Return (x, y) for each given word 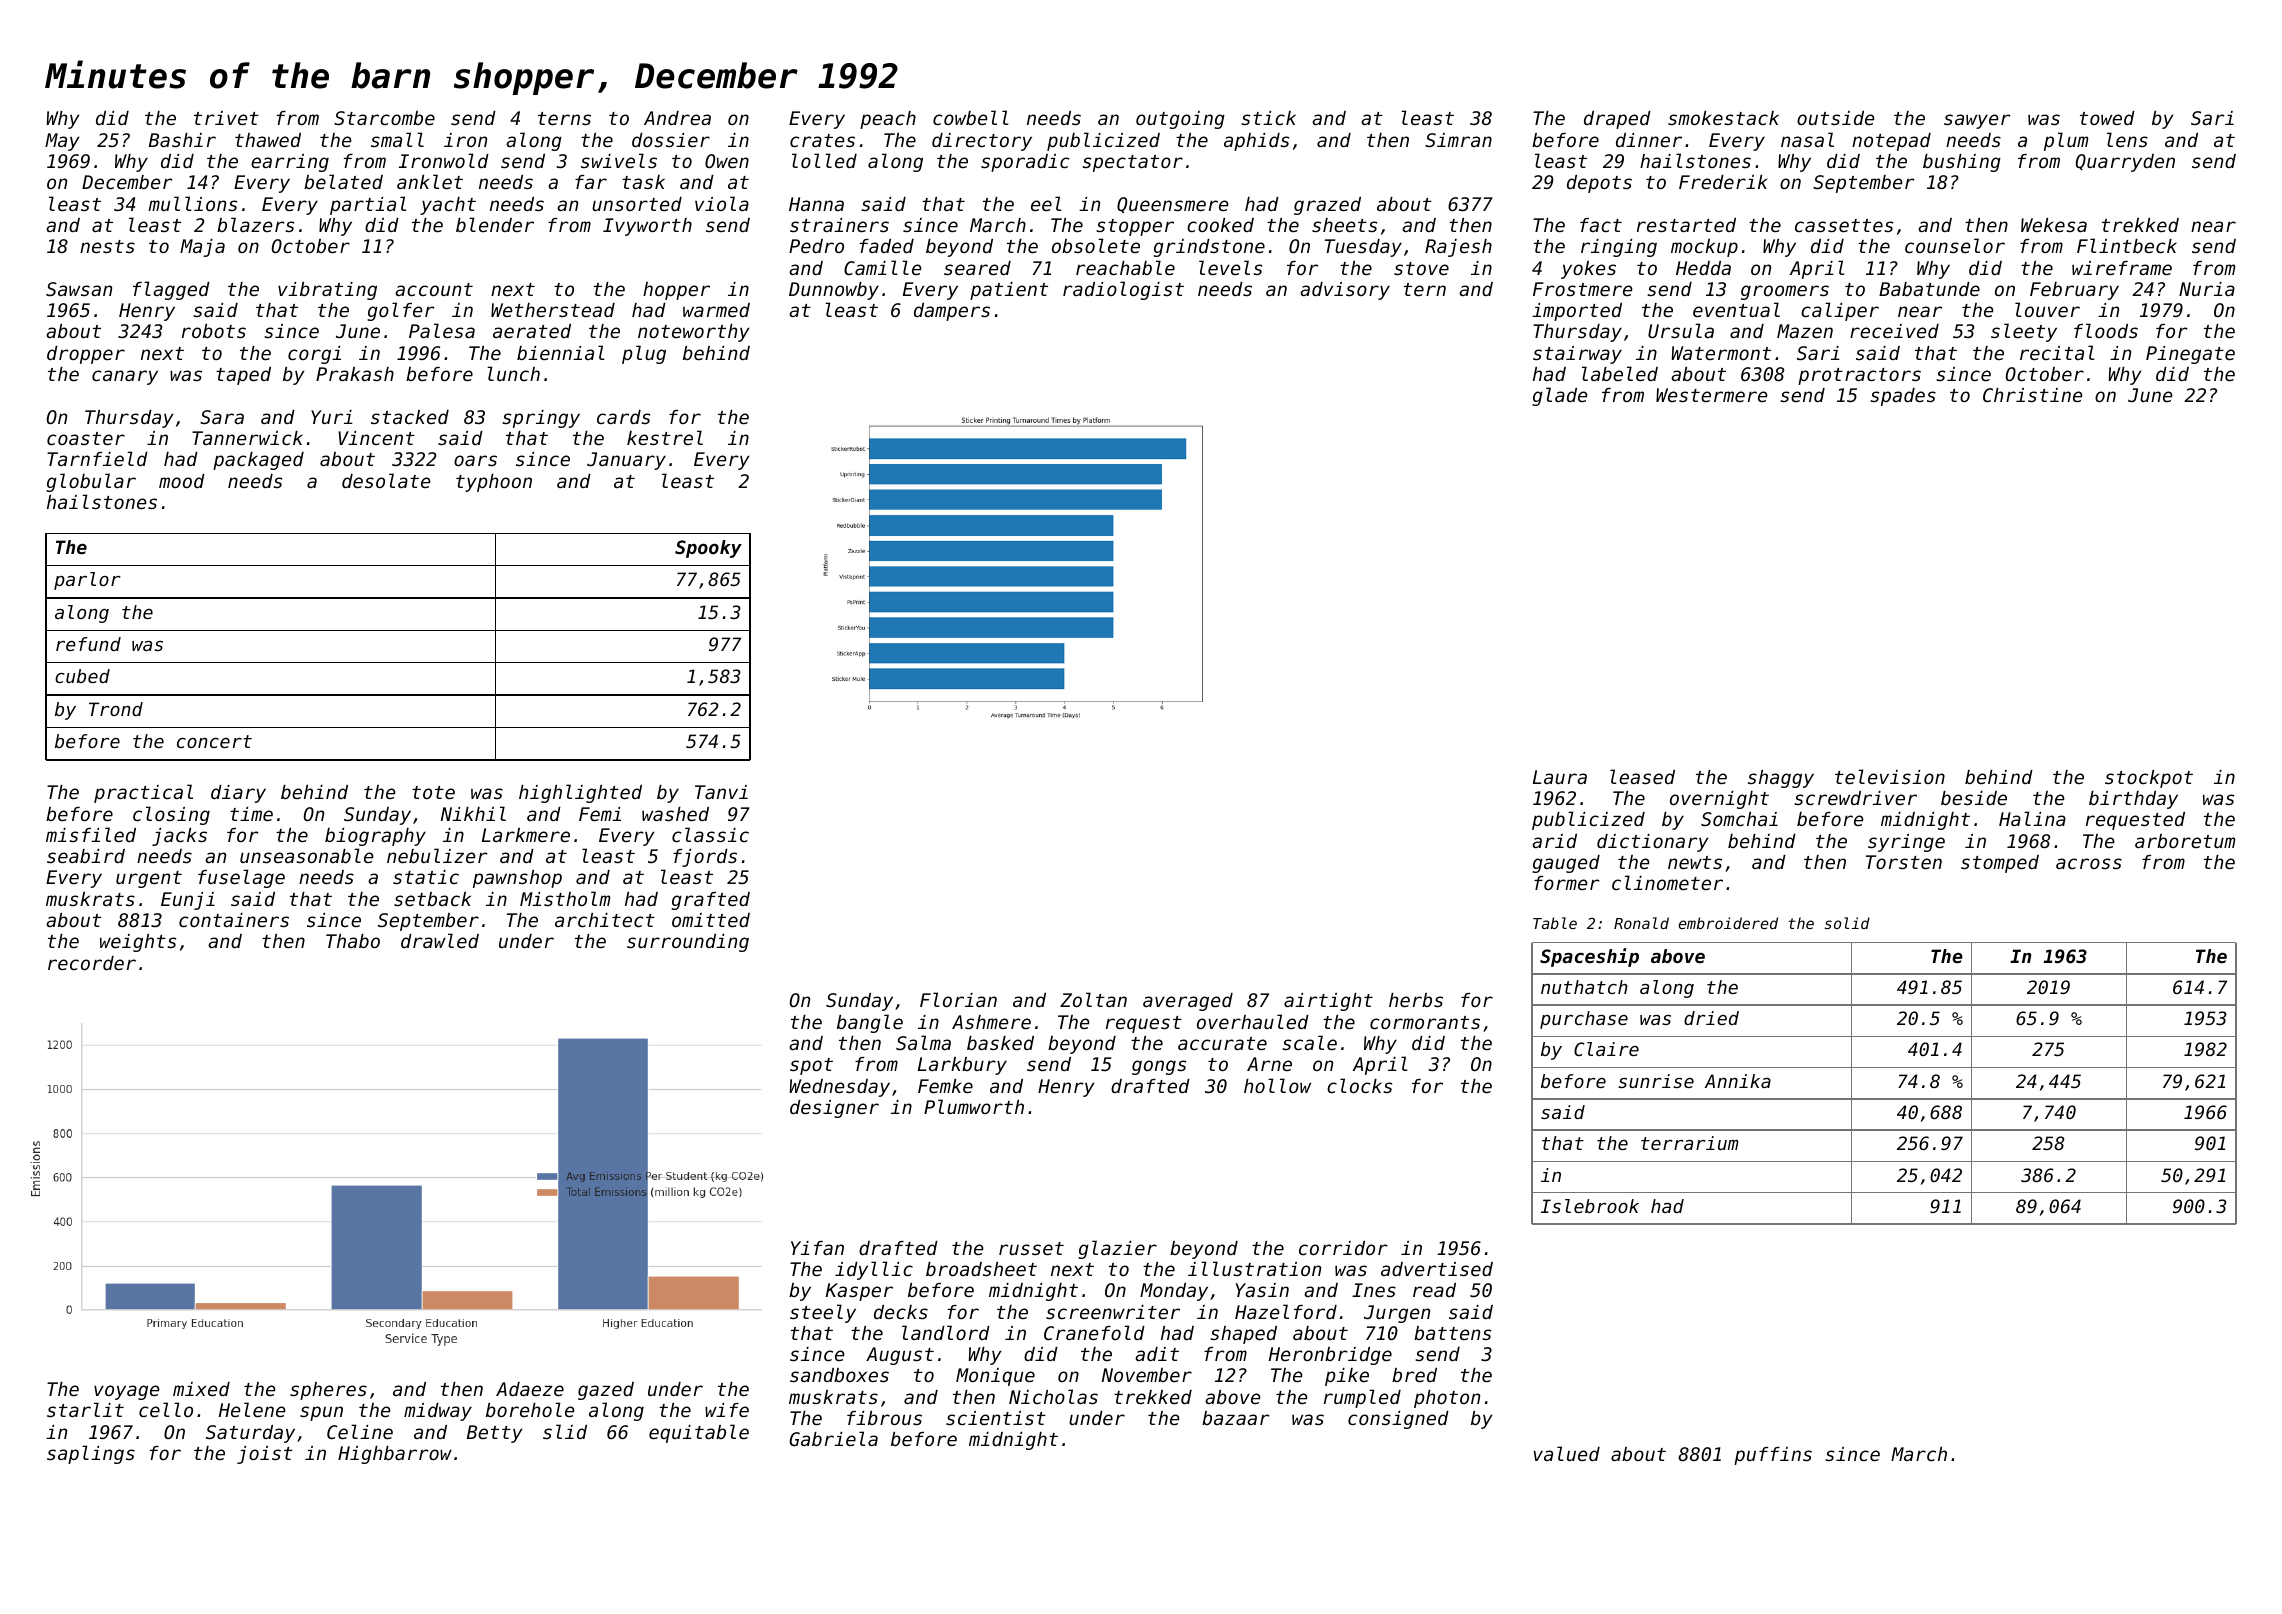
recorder (92, 963)
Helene (252, 1409)
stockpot (2149, 779)
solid (1847, 923)
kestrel (665, 437)
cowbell (970, 117)
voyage (127, 1392)
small (397, 139)
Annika (1738, 1081)
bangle (870, 1023)
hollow (1277, 1085)
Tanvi (721, 792)
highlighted (580, 793)
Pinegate (2190, 355)
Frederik (1723, 182)
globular (91, 482)
